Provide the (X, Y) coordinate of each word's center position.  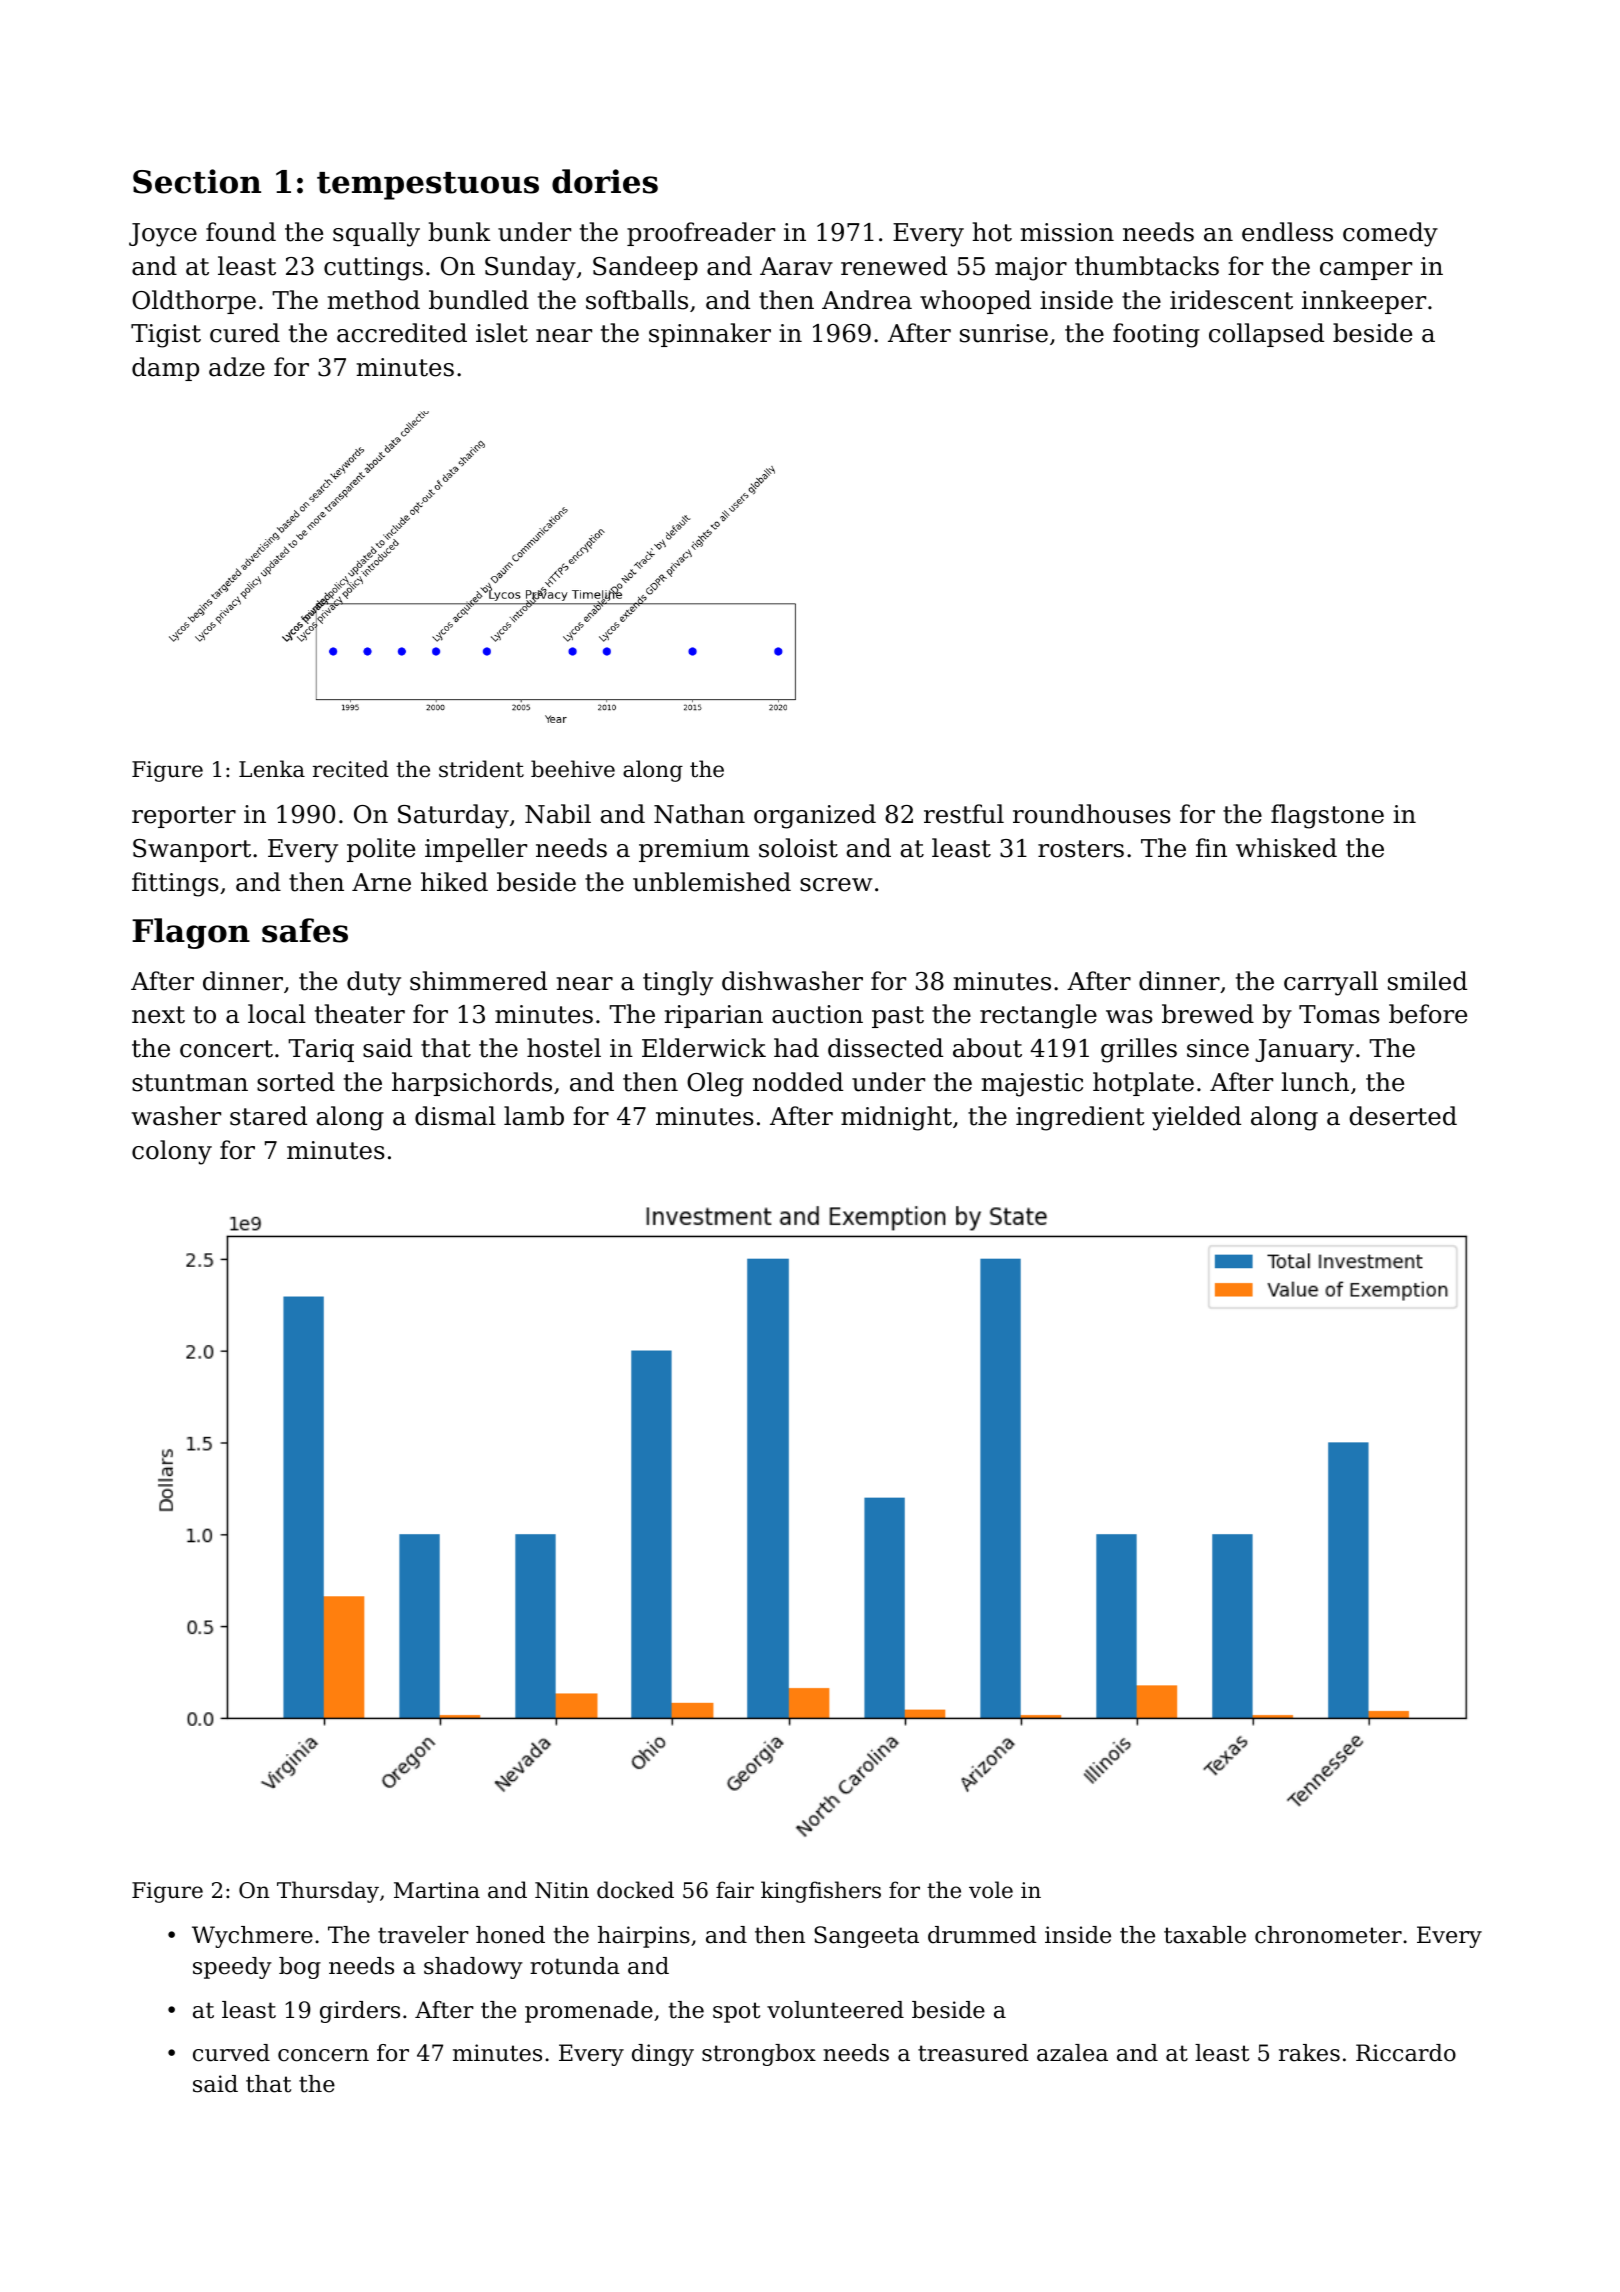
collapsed (1266, 335)
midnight (896, 1118)
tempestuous (428, 186)
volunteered (835, 2010)
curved (231, 2053)
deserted (1403, 1116)
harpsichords (472, 1084)
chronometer (1328, 1935)
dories (605, 181)
